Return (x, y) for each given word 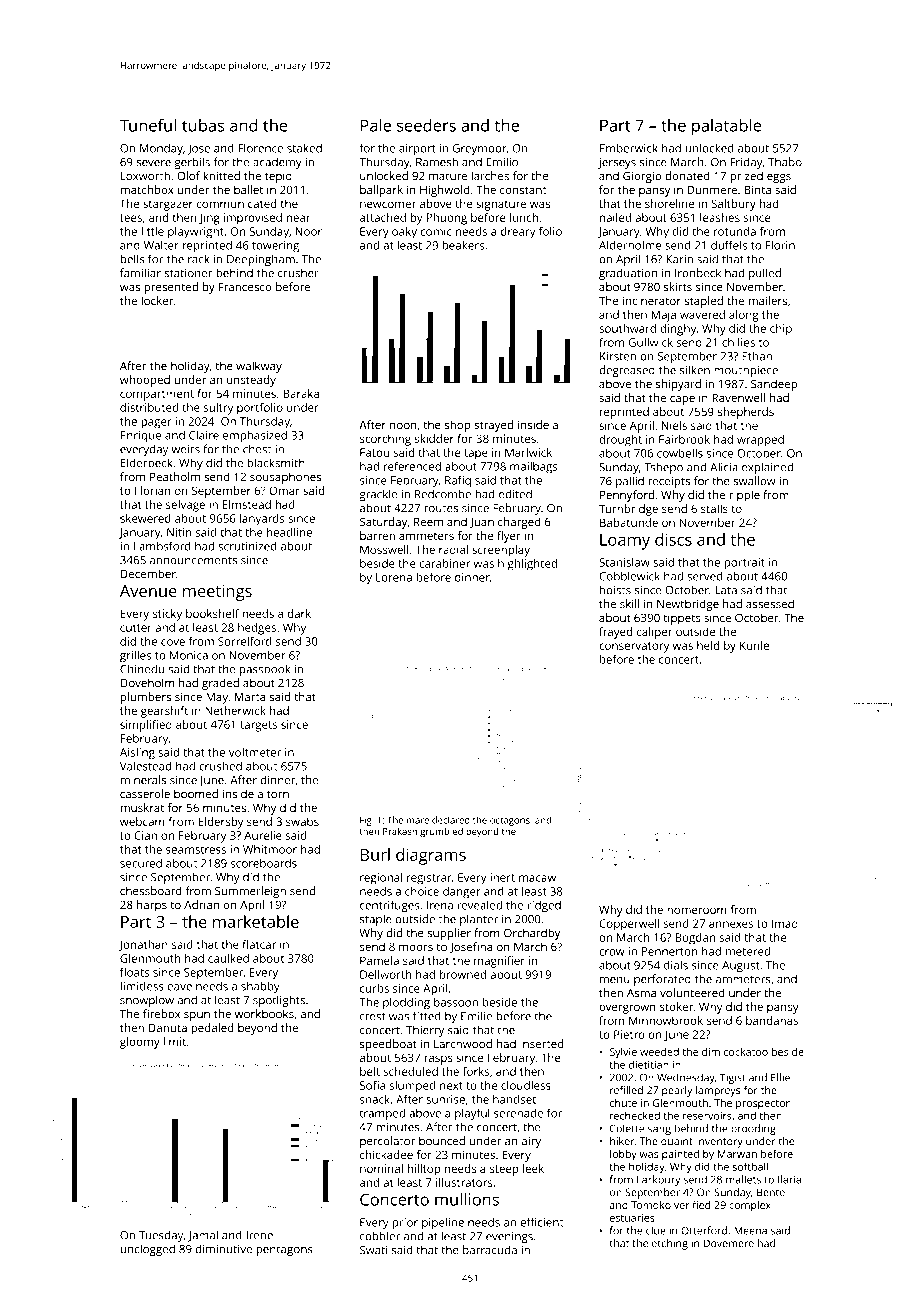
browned (463, 974)
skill (629, 604)
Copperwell (629, 925)
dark (299, 613)
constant (523, 190)
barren (377, 535)
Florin (780, 245)
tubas (203, 125)
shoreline (669, 203)
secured (141, 863)
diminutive (224, 1249)
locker (157, 300)
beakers (463, 245)
